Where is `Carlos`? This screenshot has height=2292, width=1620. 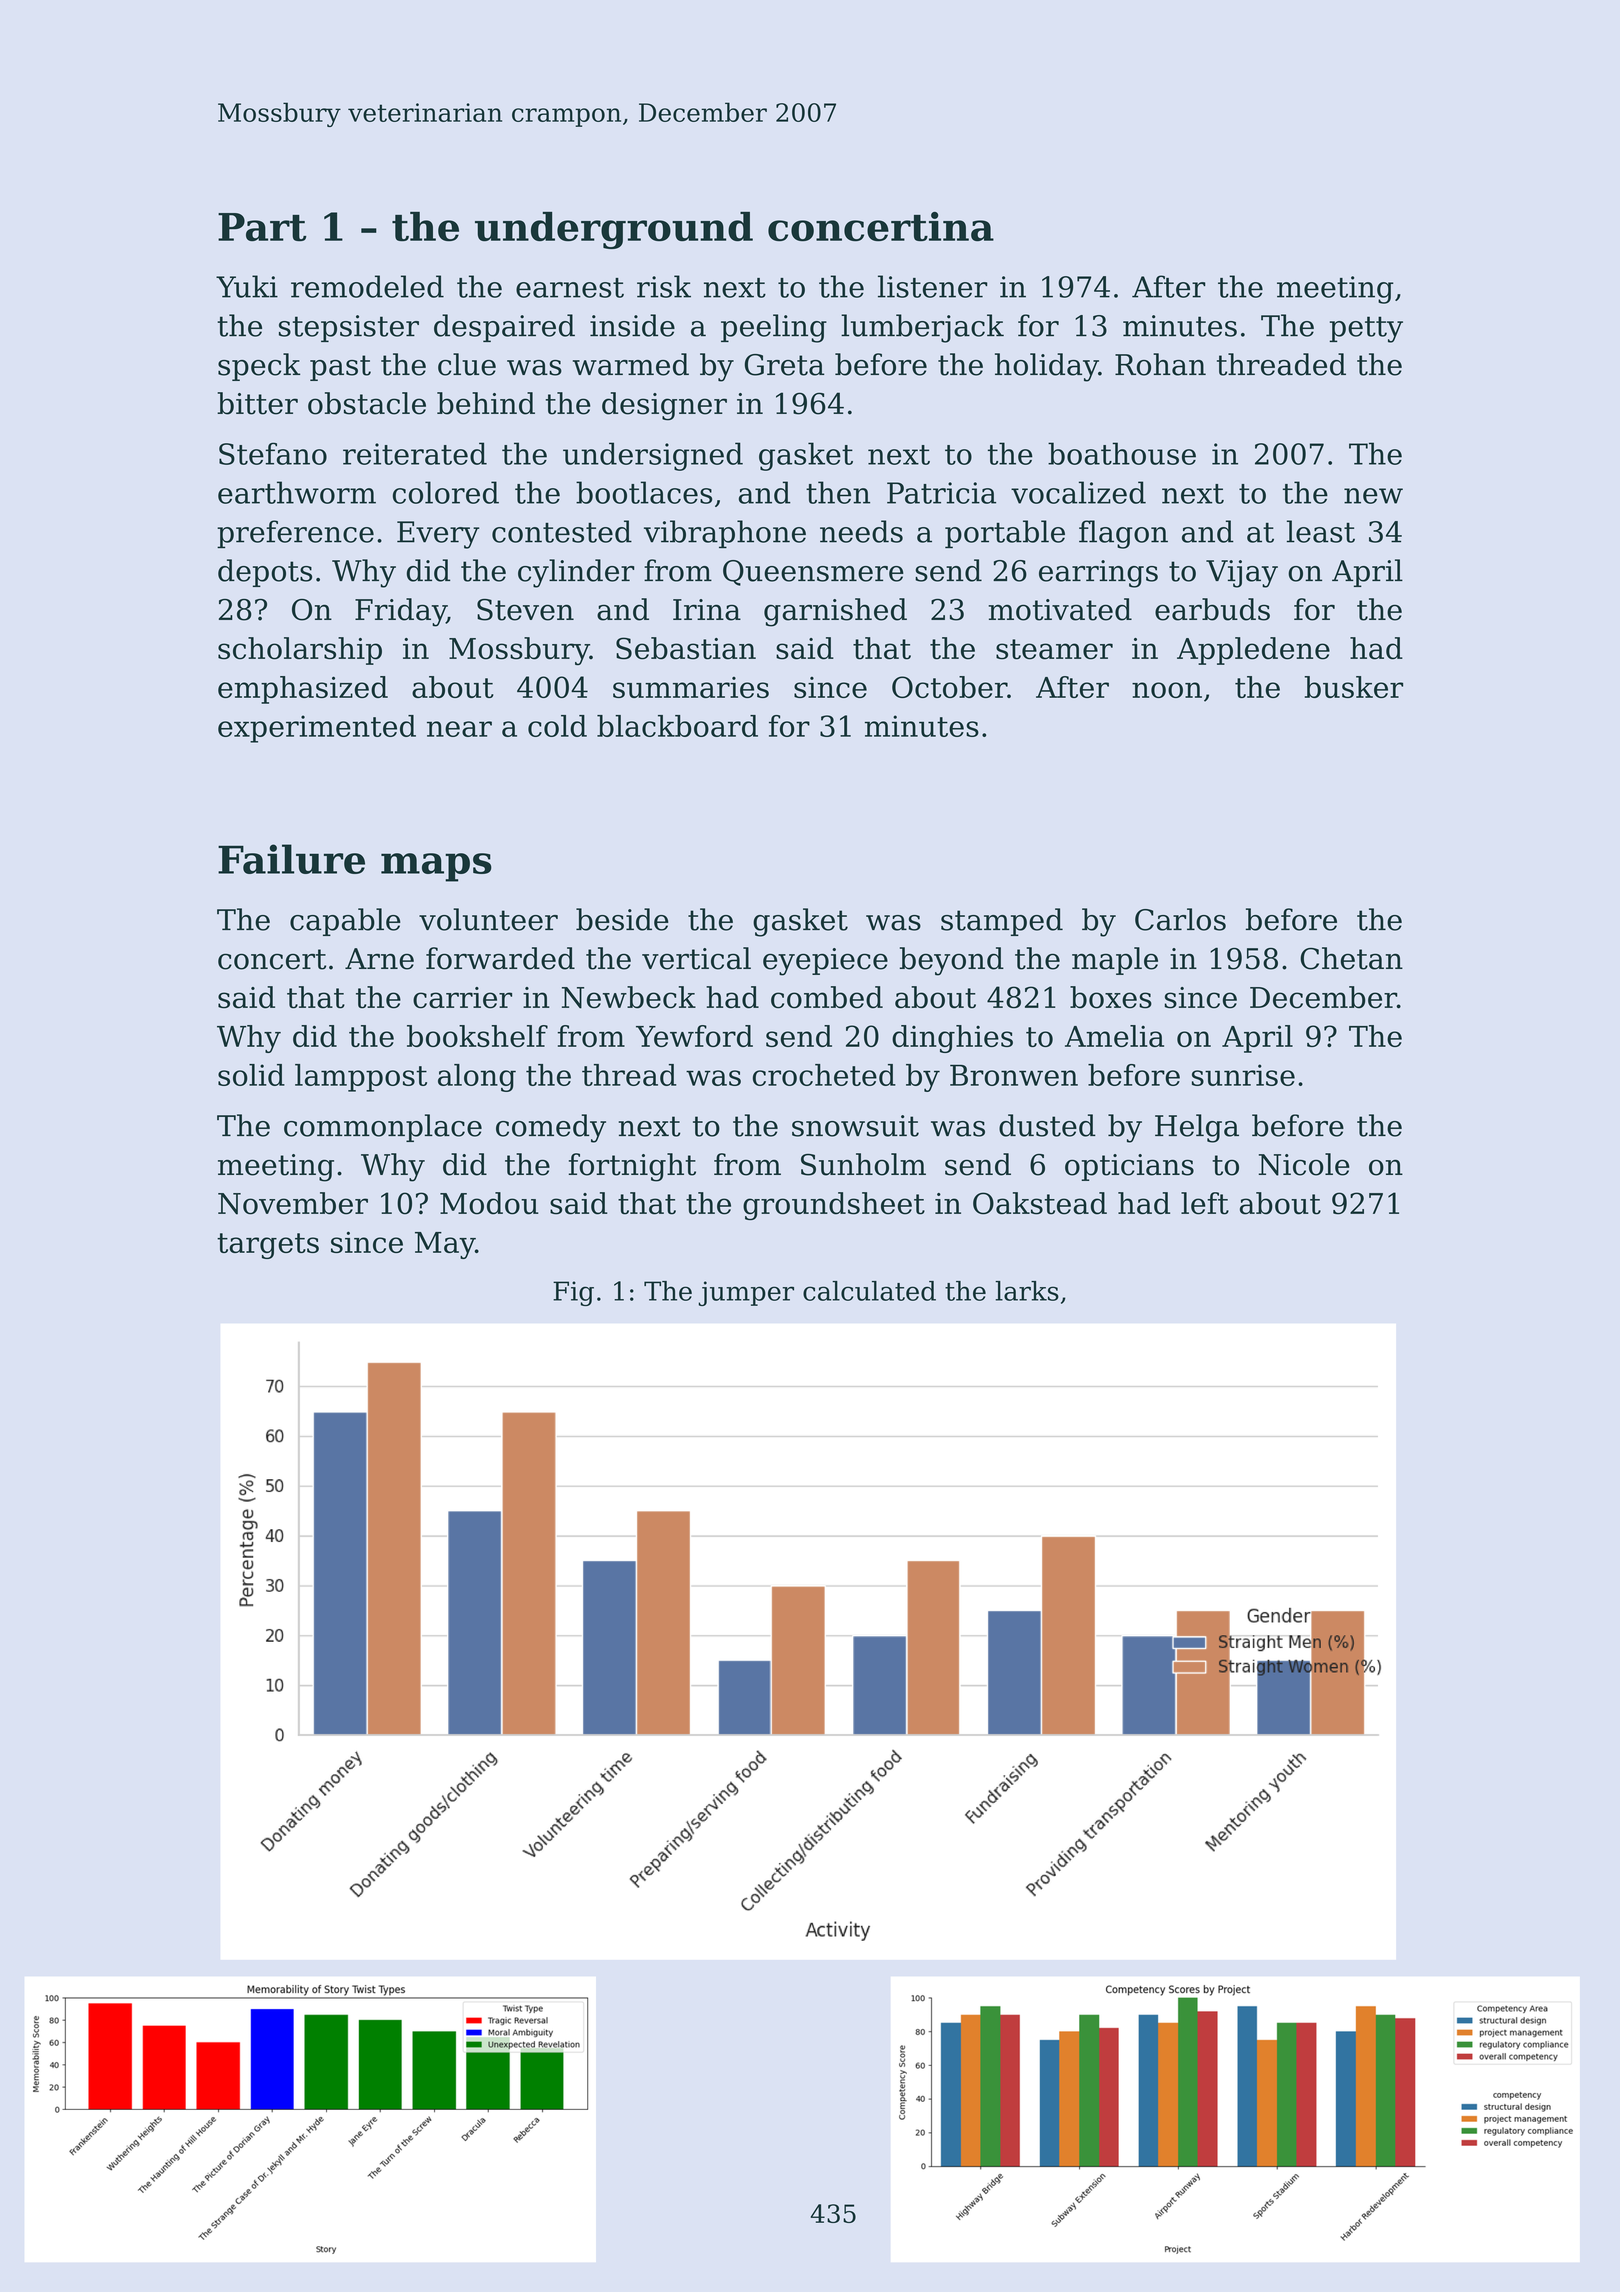
Carlos is located at coordinates (1180, 919).
